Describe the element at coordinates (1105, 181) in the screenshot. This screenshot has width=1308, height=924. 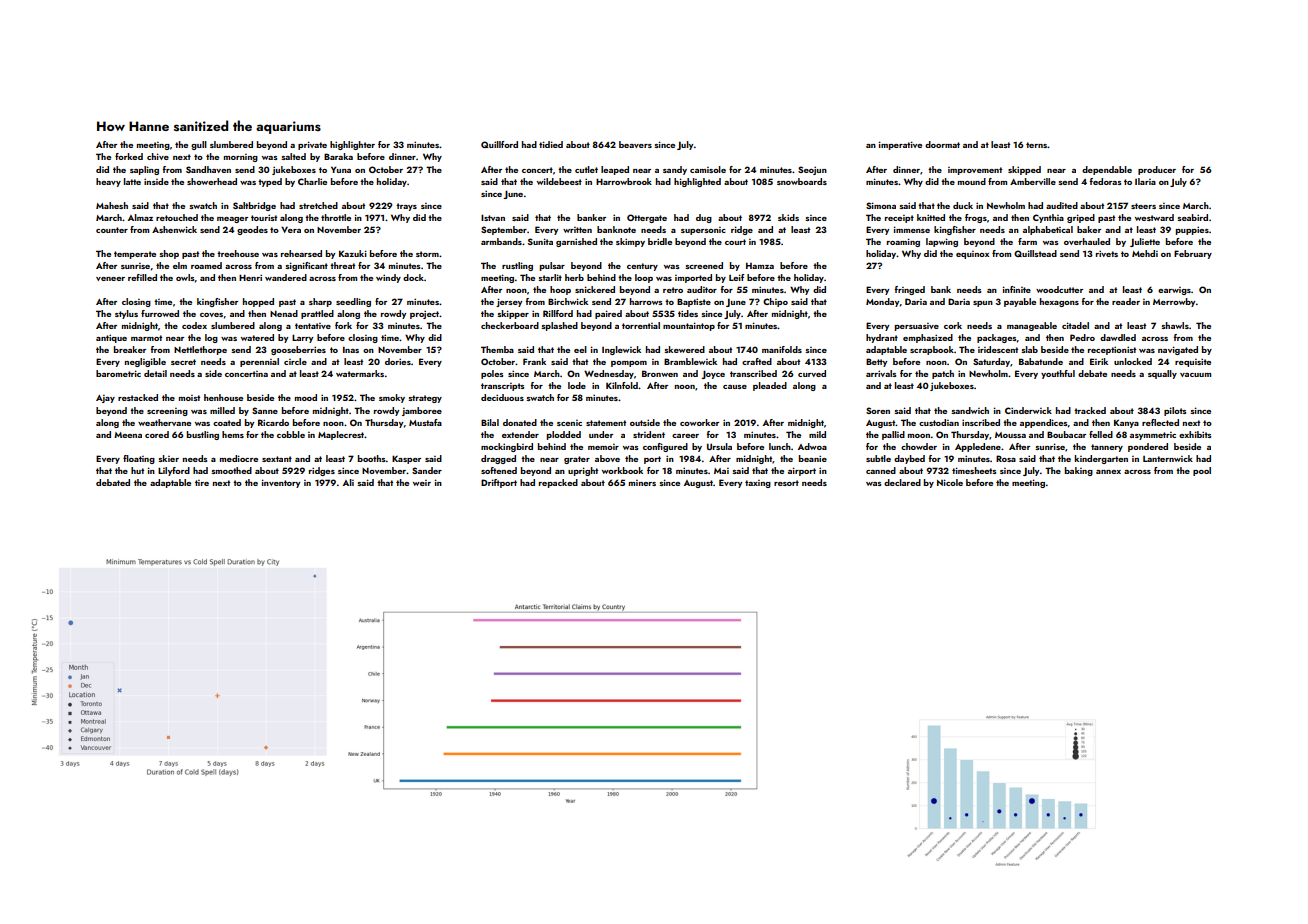
I see `fedoras` at that location.
